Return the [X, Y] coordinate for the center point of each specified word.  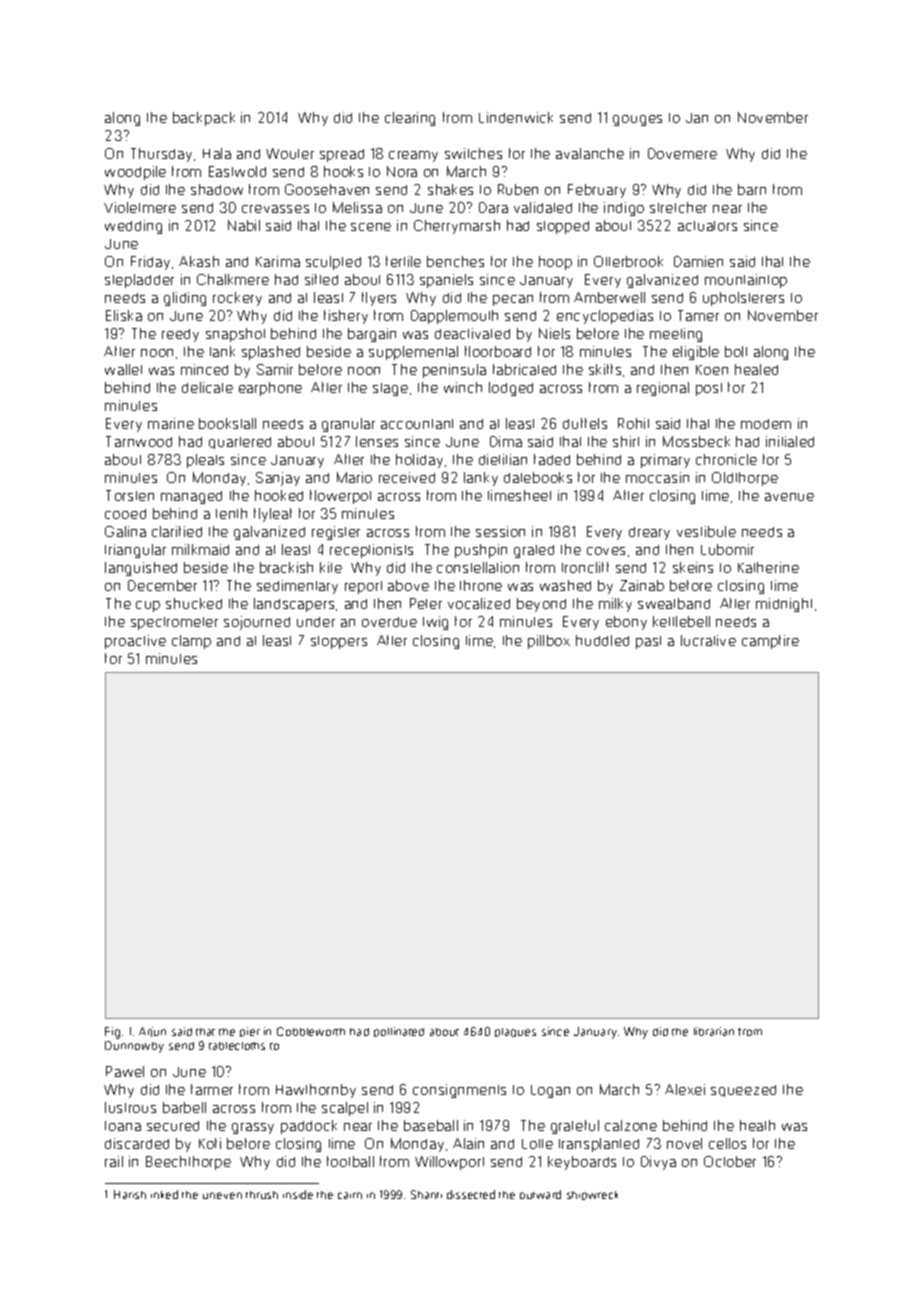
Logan [550, 1091]
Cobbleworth [311, 1031]
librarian [714, 1031]
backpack [204, 119]
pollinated [399, 1032]
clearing [410, 119]
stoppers [339, 642]
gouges [637, 120]
